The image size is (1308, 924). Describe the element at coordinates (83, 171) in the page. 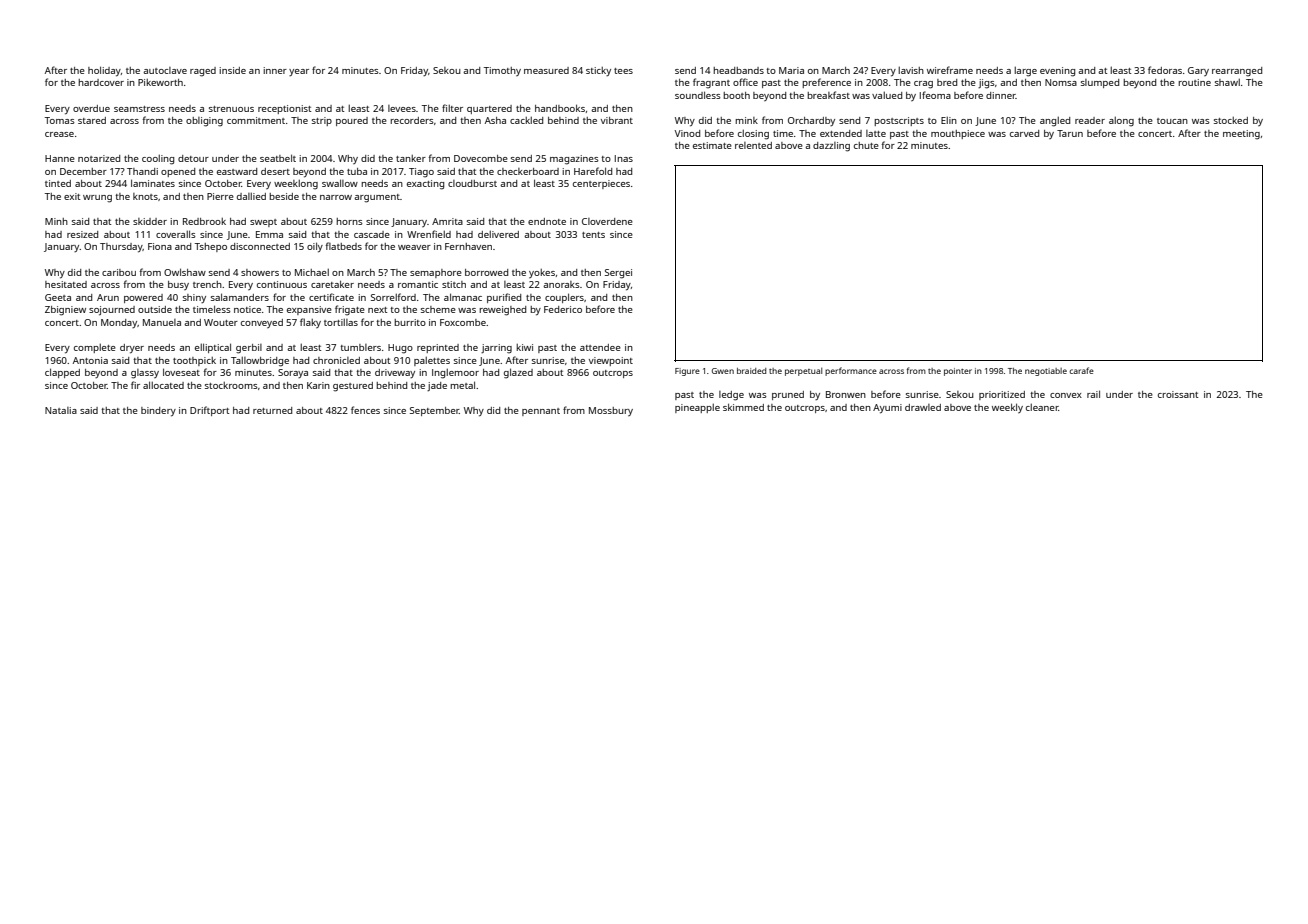

I see `December` at that location.
